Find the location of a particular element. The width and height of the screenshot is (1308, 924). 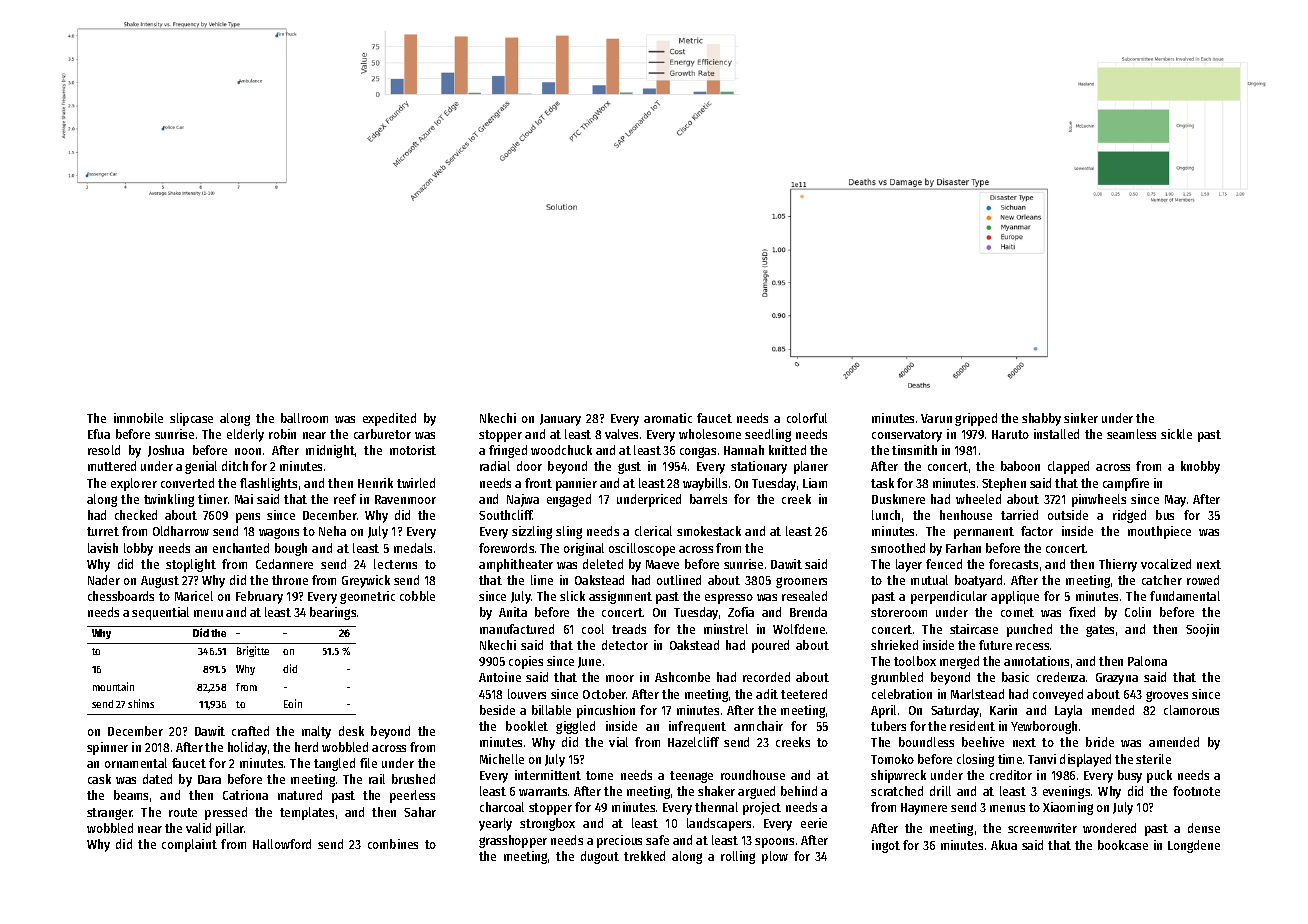

Akua is located at coordinates (1004, 845).
